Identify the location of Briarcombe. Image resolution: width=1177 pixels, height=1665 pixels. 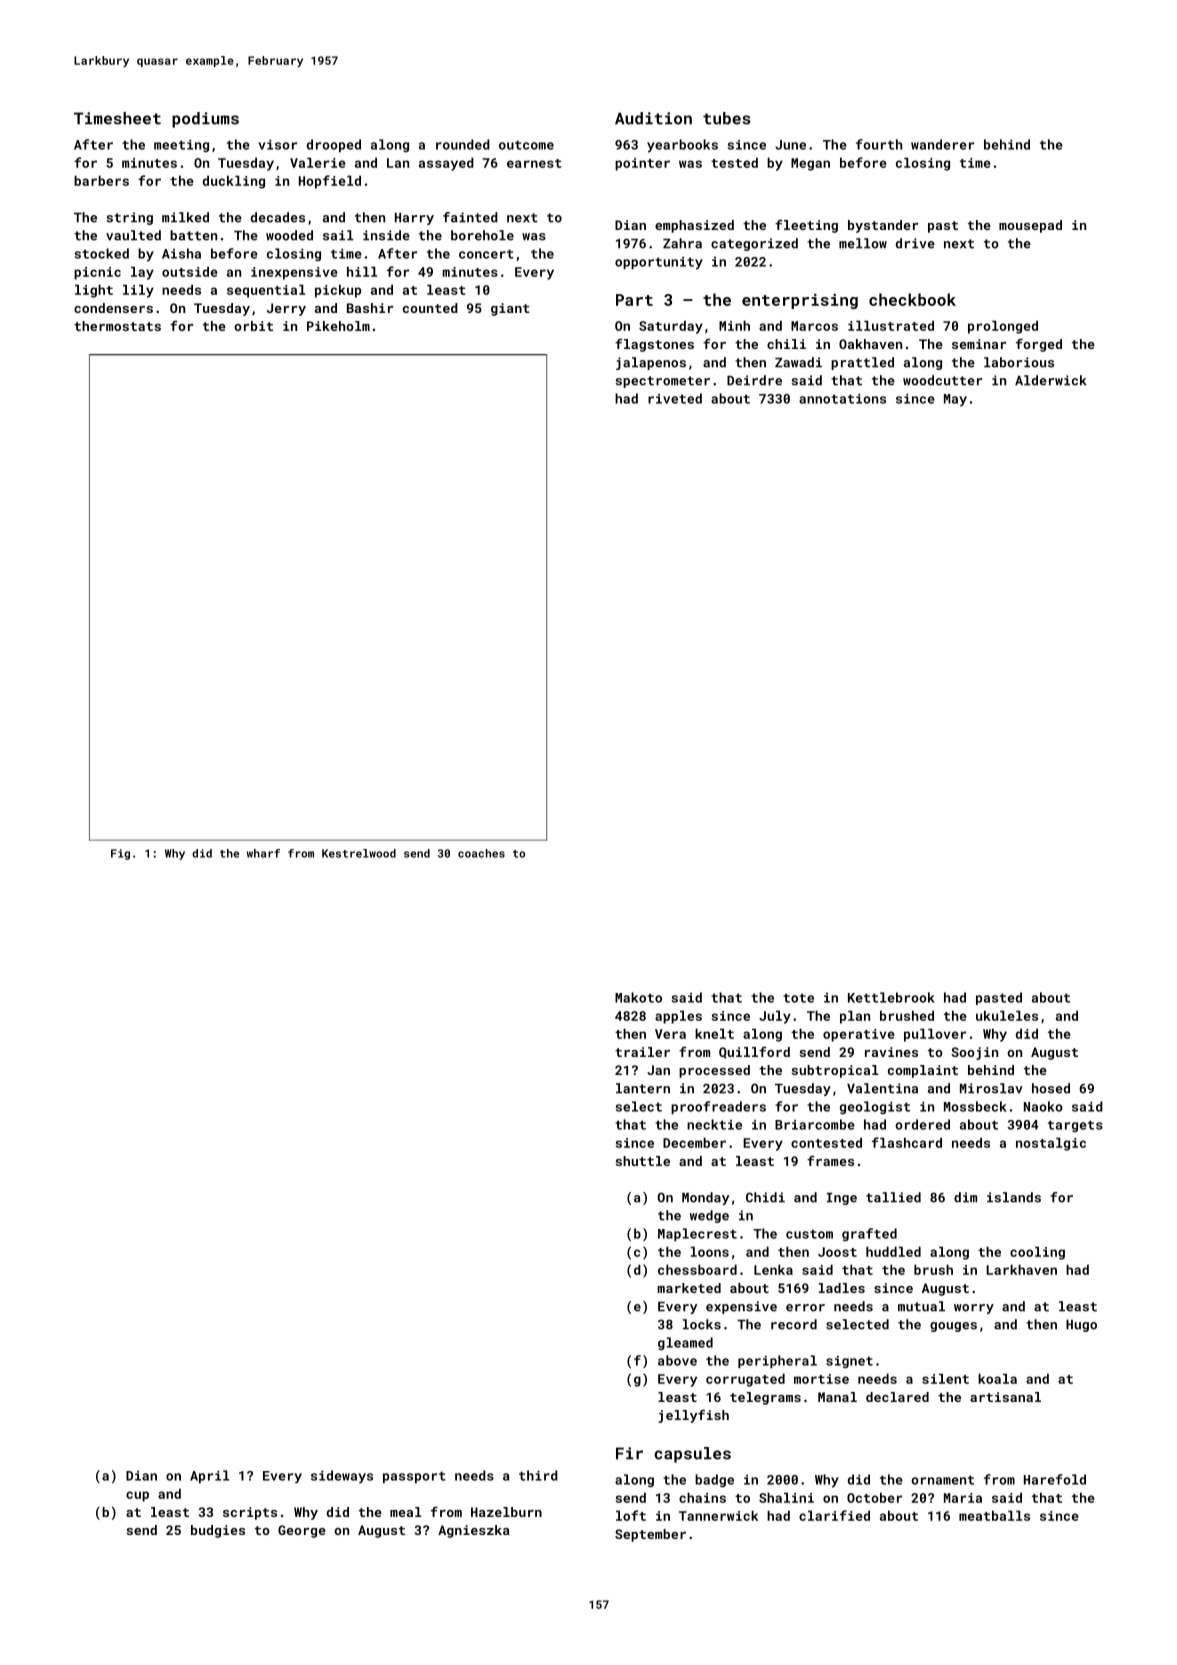
(815, 1124).
